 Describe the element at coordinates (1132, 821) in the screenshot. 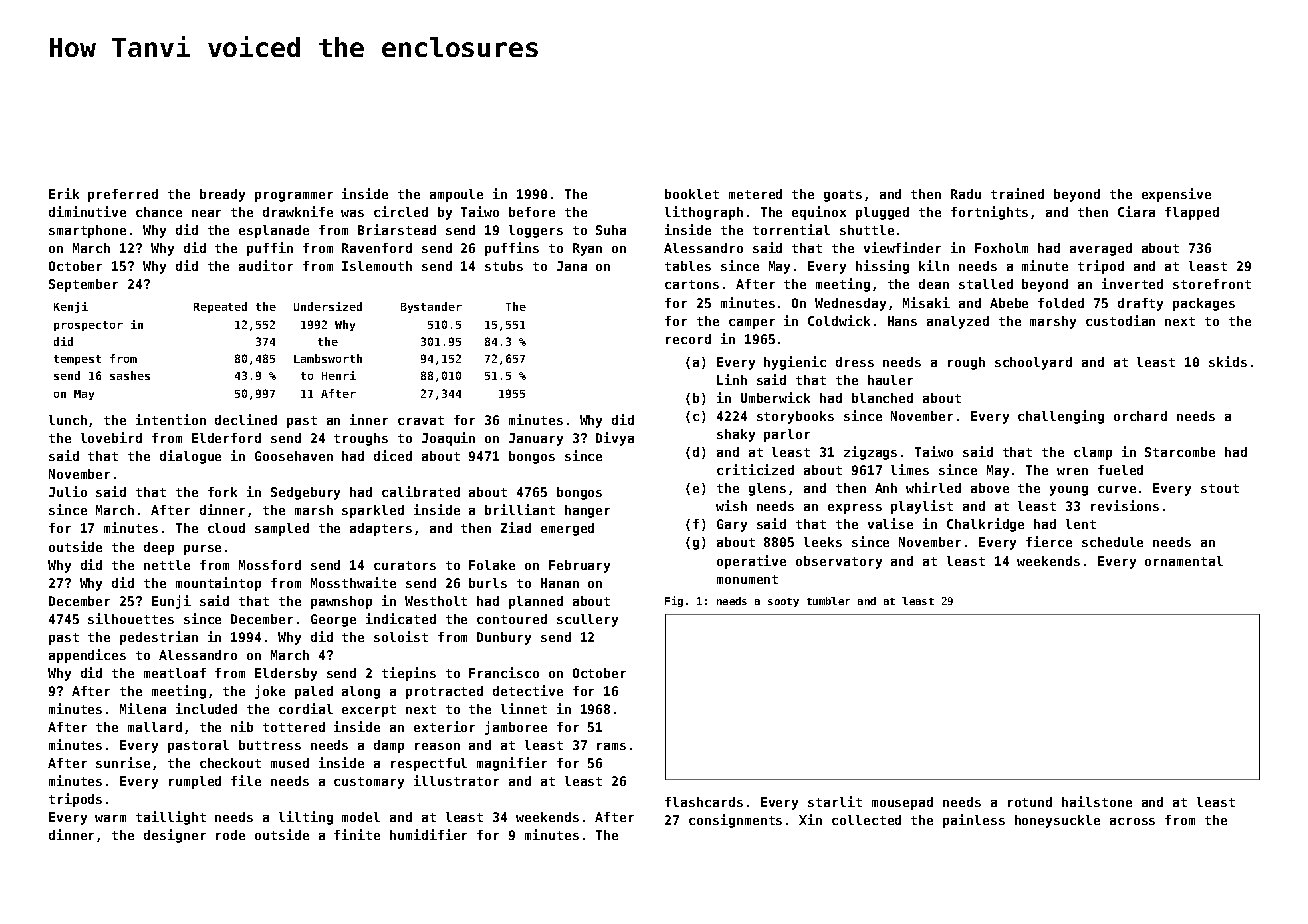

I see `across` at that location.
